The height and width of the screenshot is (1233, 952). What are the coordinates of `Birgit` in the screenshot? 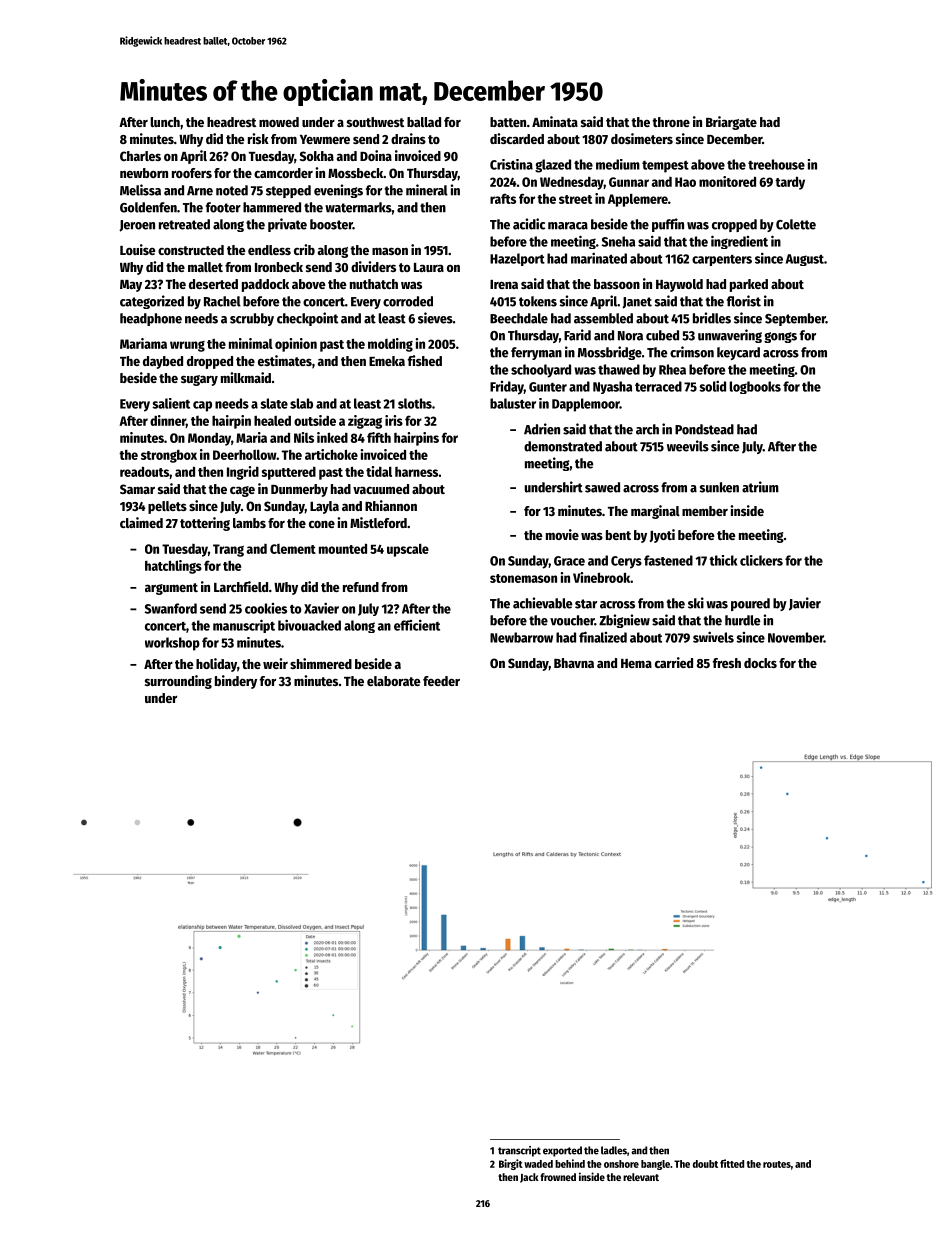 It's located at (511, 1164).
